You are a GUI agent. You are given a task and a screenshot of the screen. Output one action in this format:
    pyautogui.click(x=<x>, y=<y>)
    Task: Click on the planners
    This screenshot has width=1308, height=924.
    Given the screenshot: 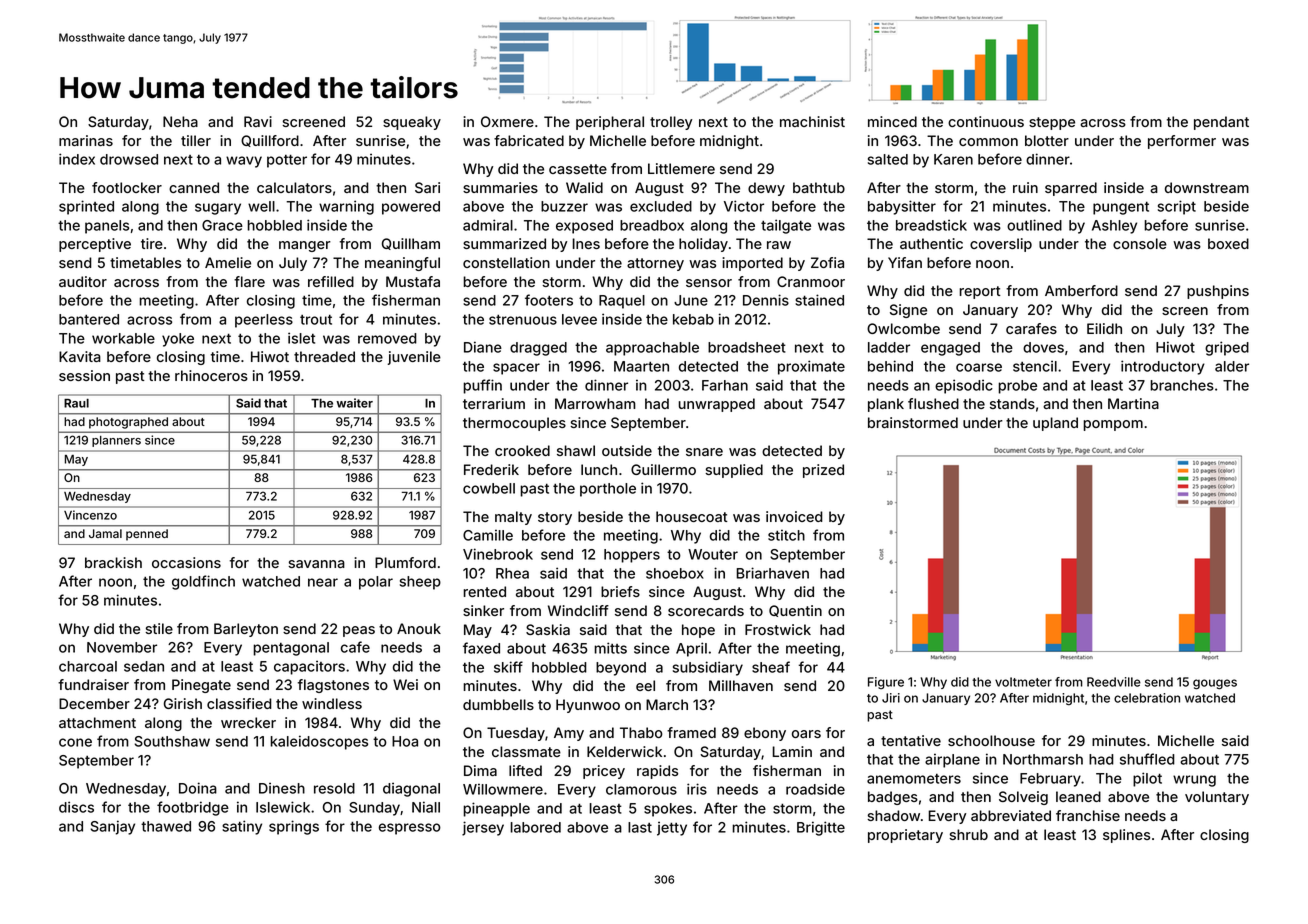 What is the action you would take?
    pyautogui.click(x=116, y=441)
